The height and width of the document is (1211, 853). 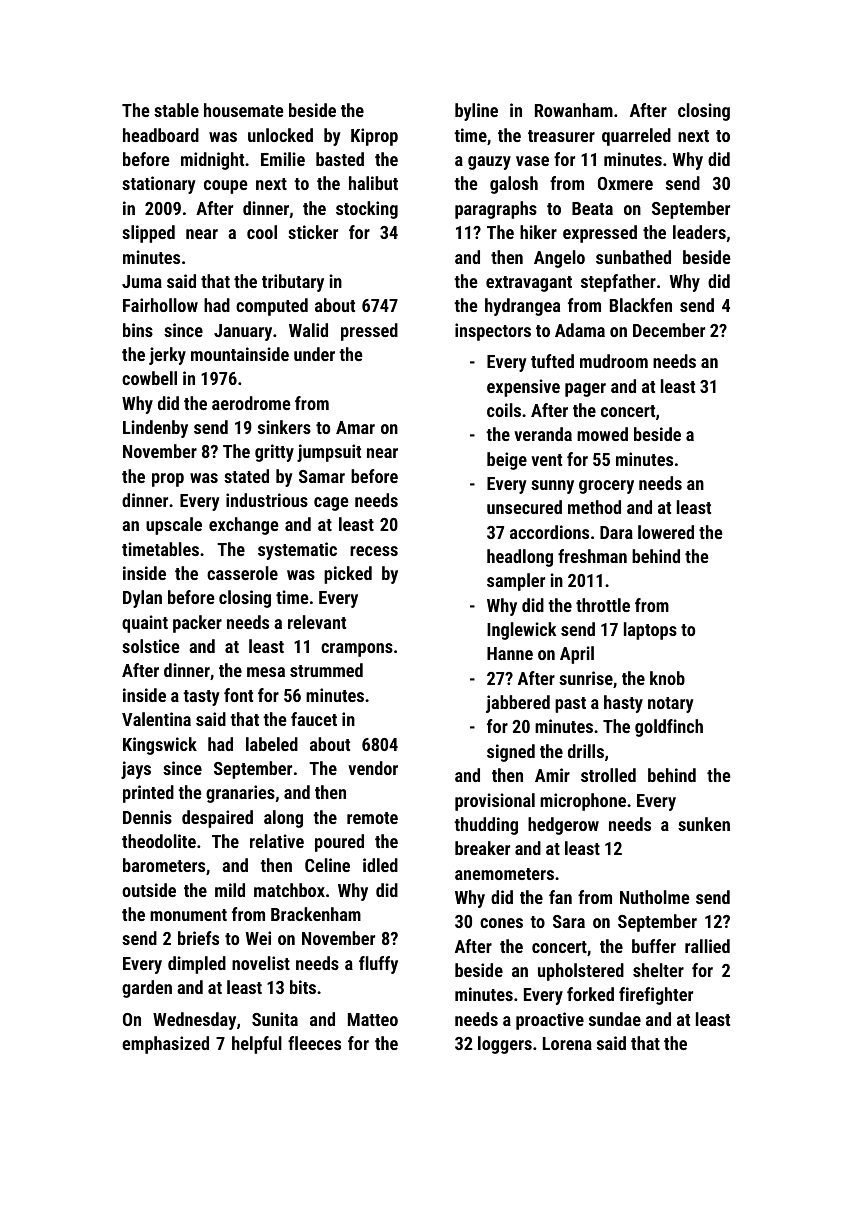 I want to click on quarreled, so click(x=636, y=137).
